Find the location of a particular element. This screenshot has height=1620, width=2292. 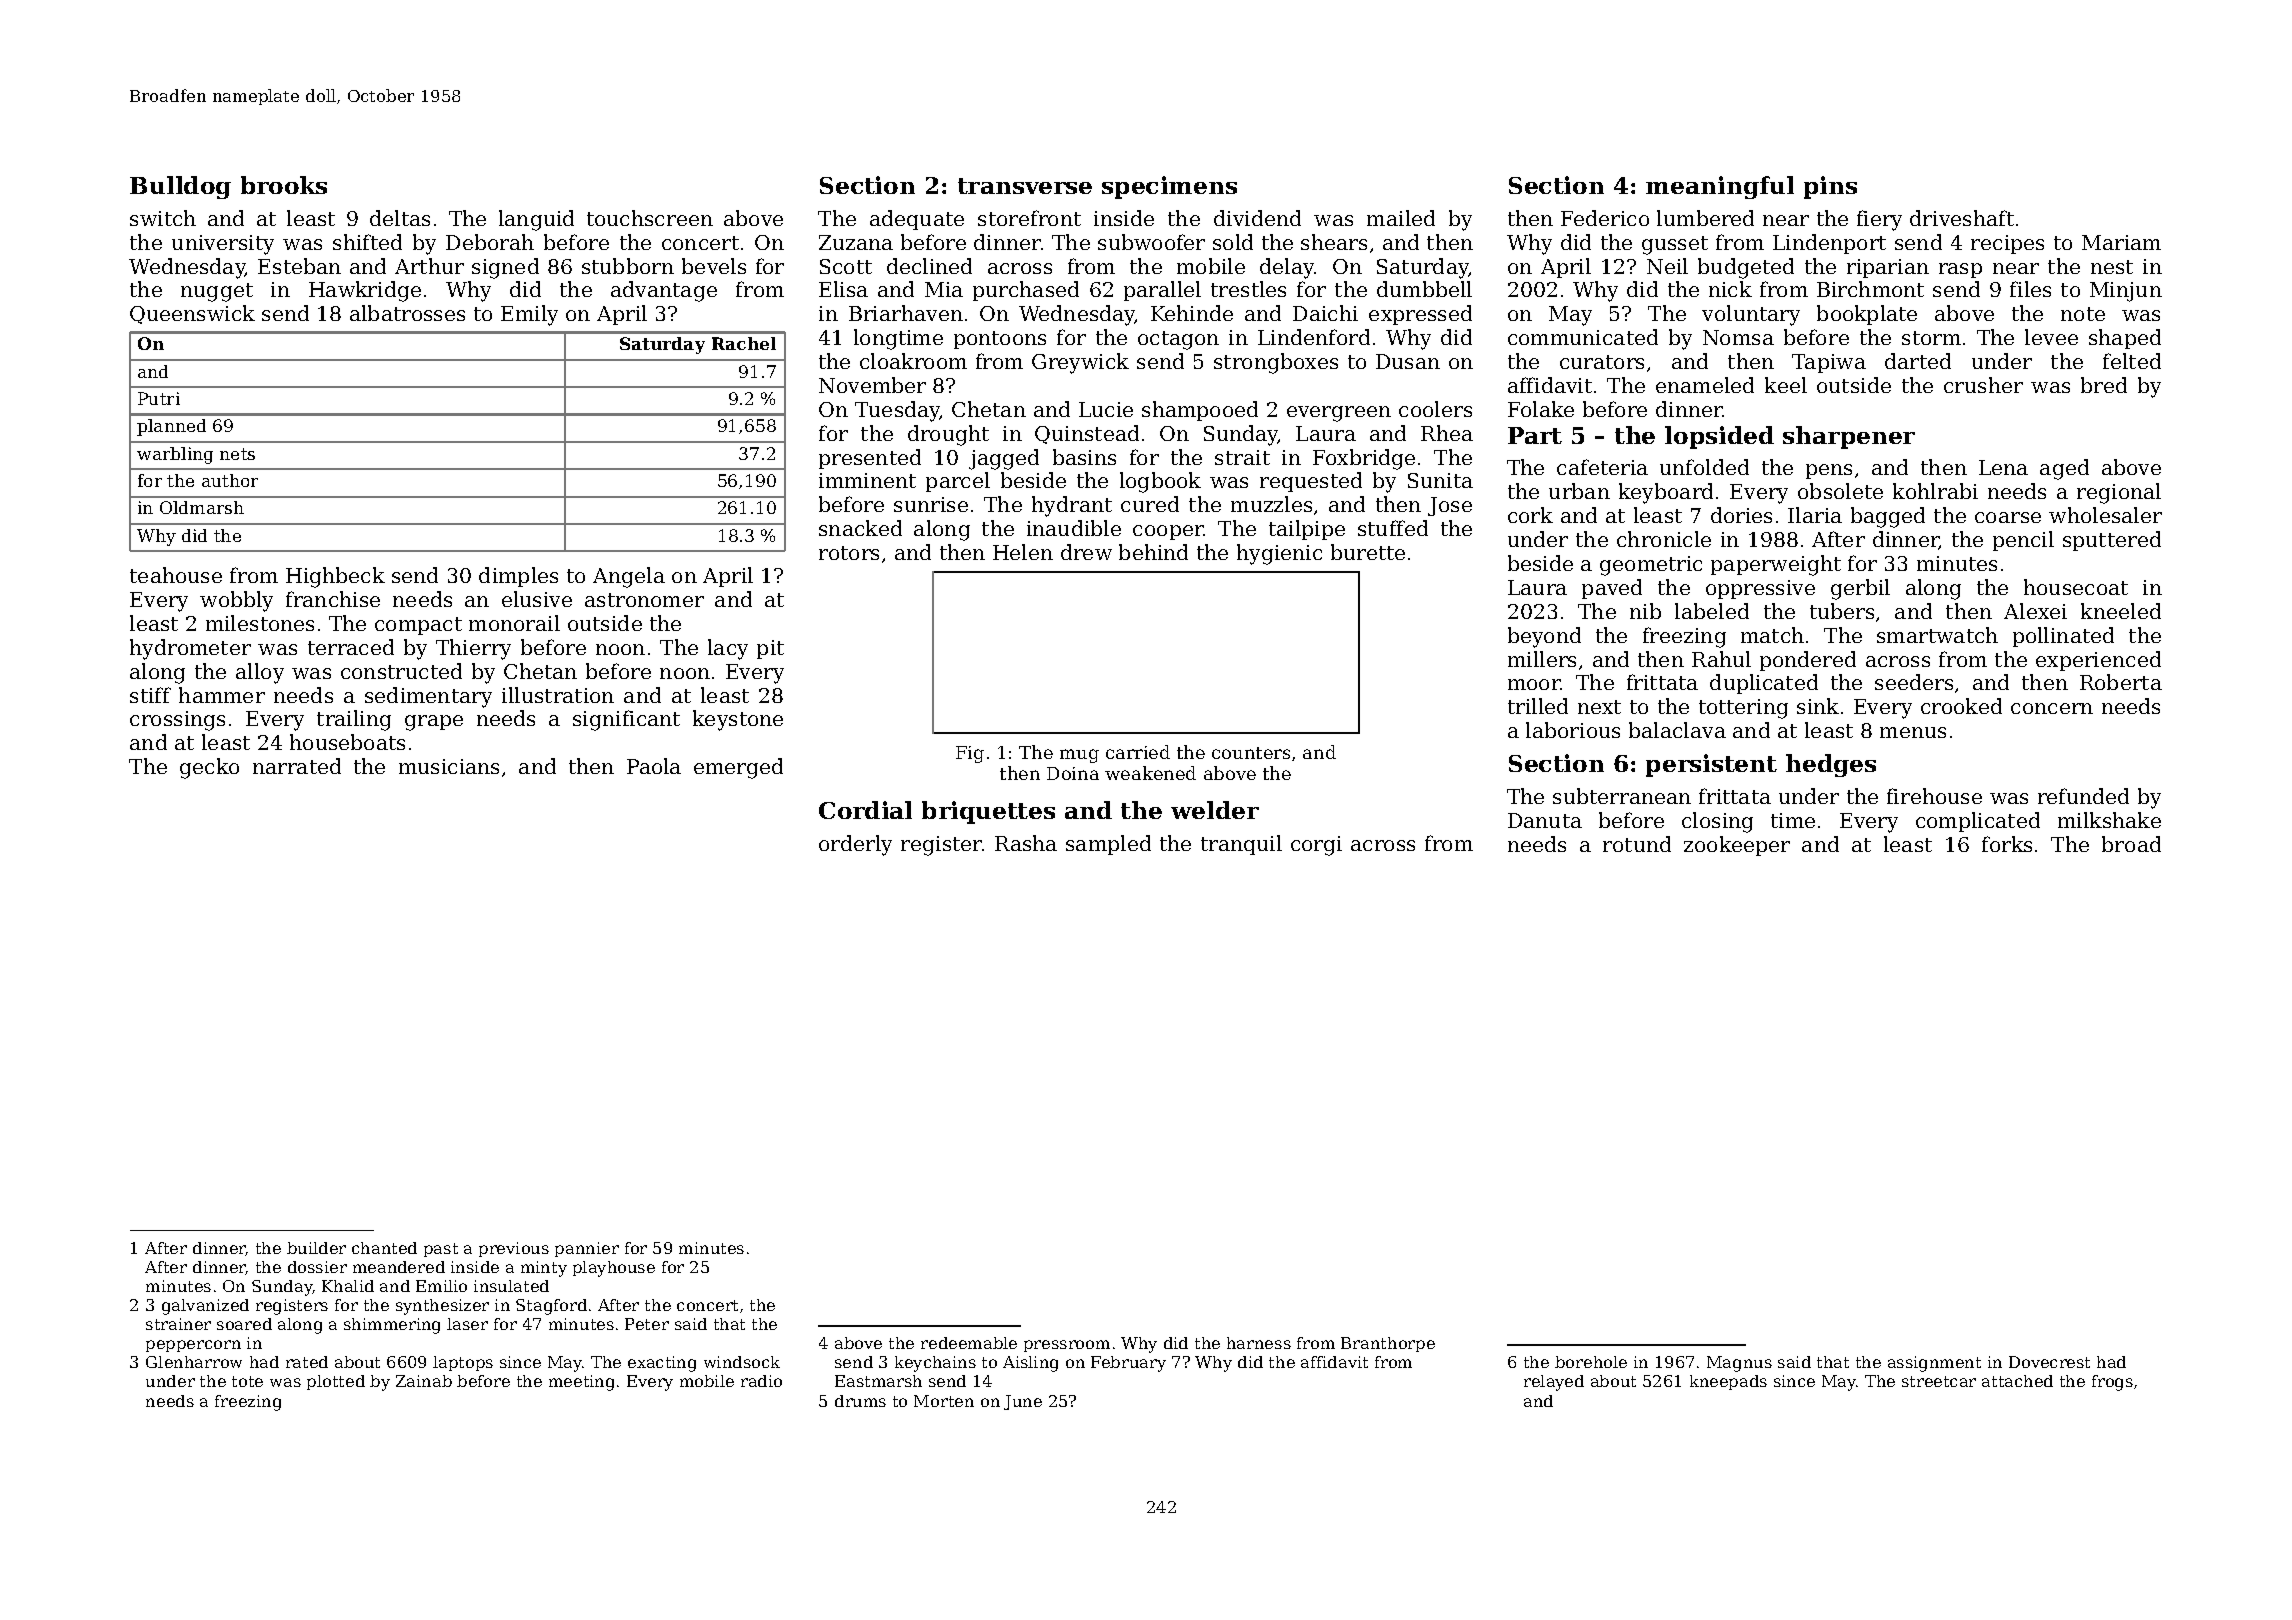

forks is located at coordinates (2007, 844).
